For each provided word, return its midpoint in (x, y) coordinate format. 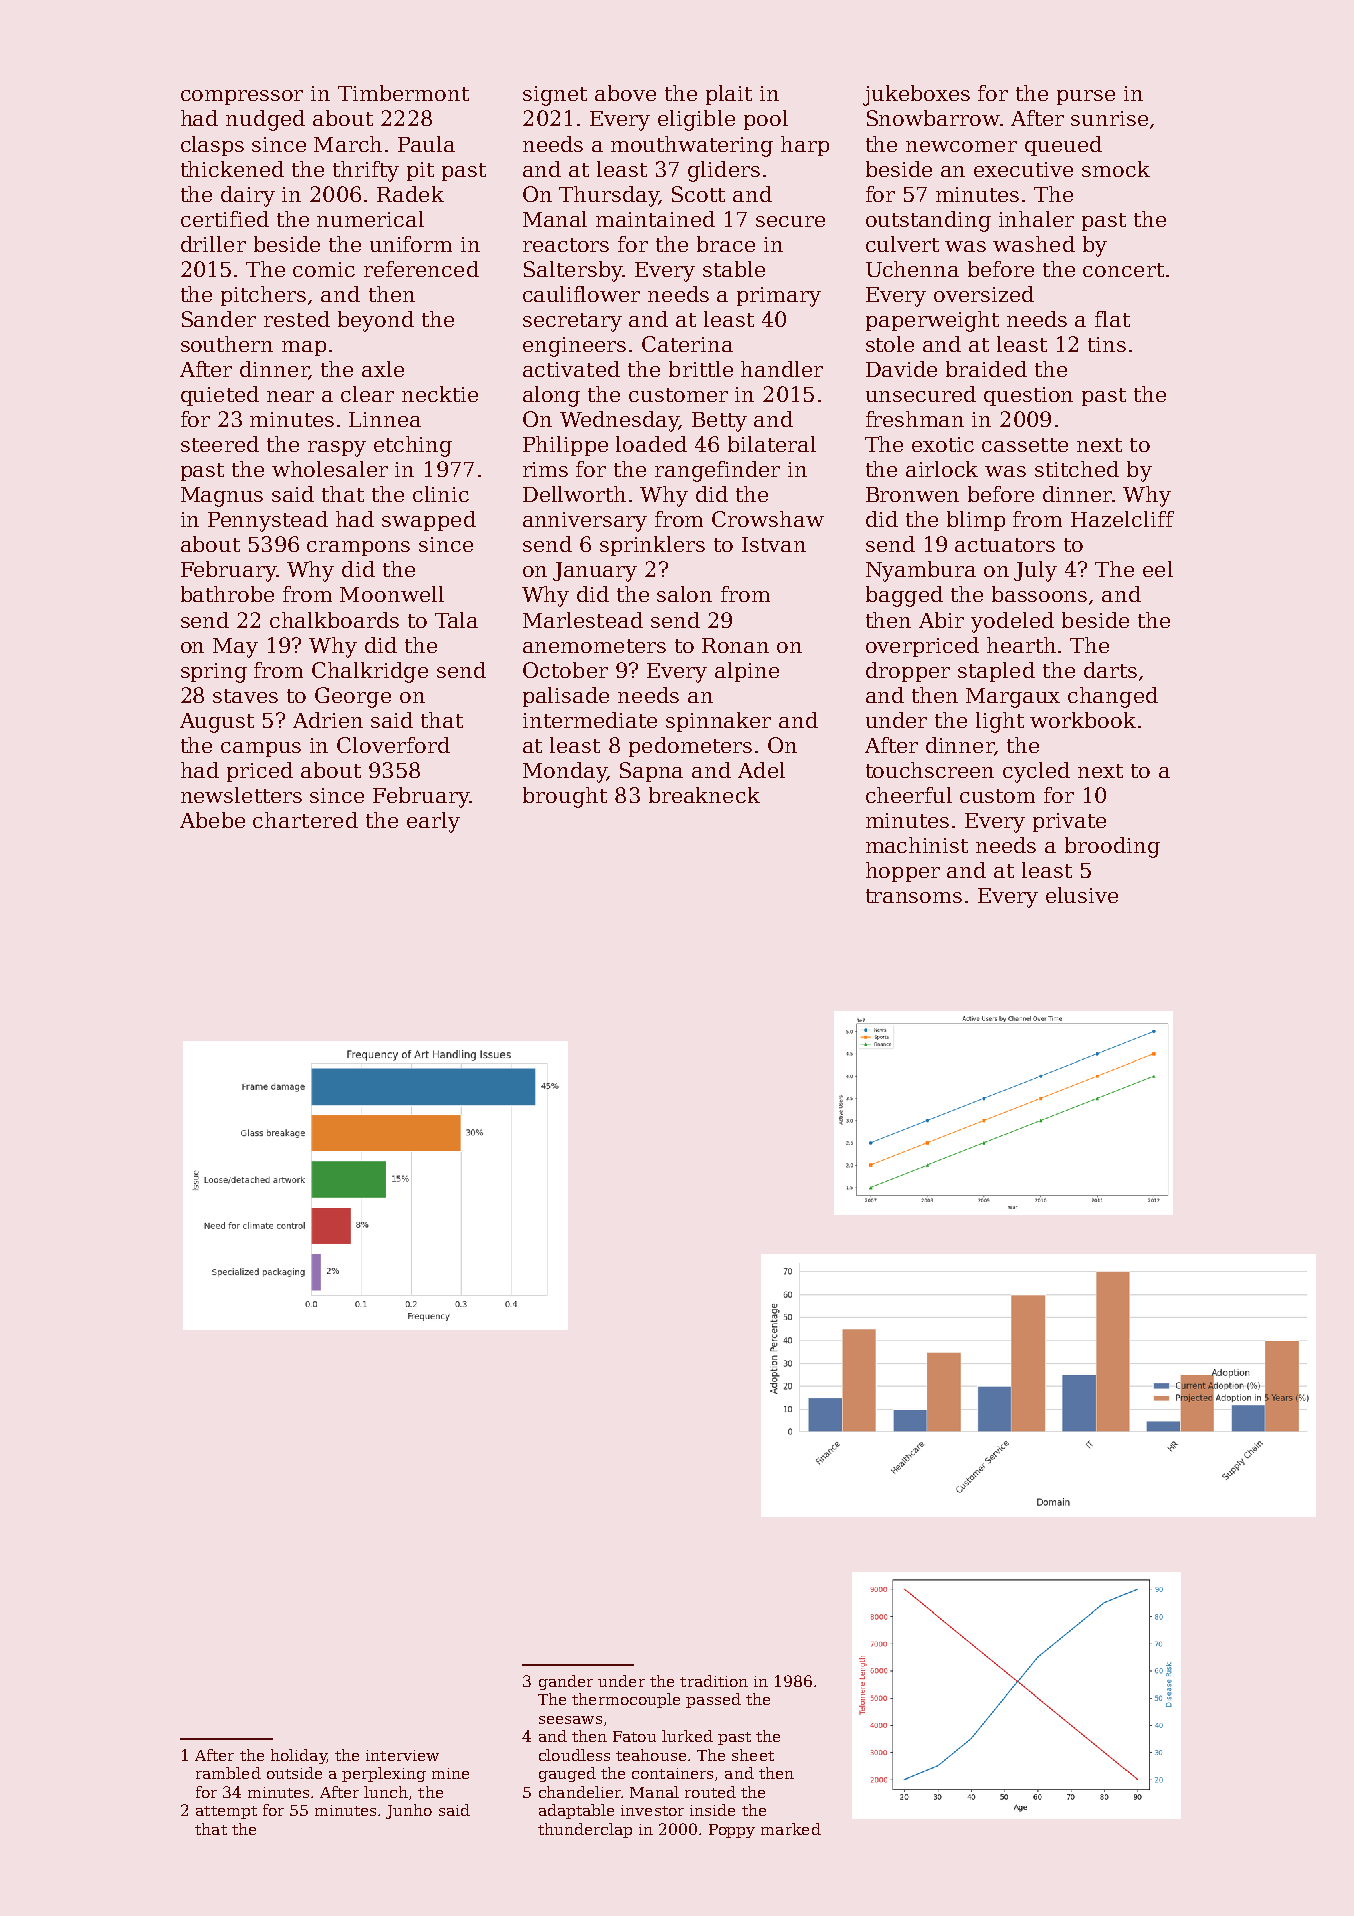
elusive (1082, 895)
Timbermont (403, 93)
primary (779, 297)
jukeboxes (916, 95)
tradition (714, 1681)
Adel (761, 770)
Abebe (212, 820)
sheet (753, 1755)
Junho (409, 1811)
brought (565, 797)
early (433, 822)
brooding (1112, 847)
